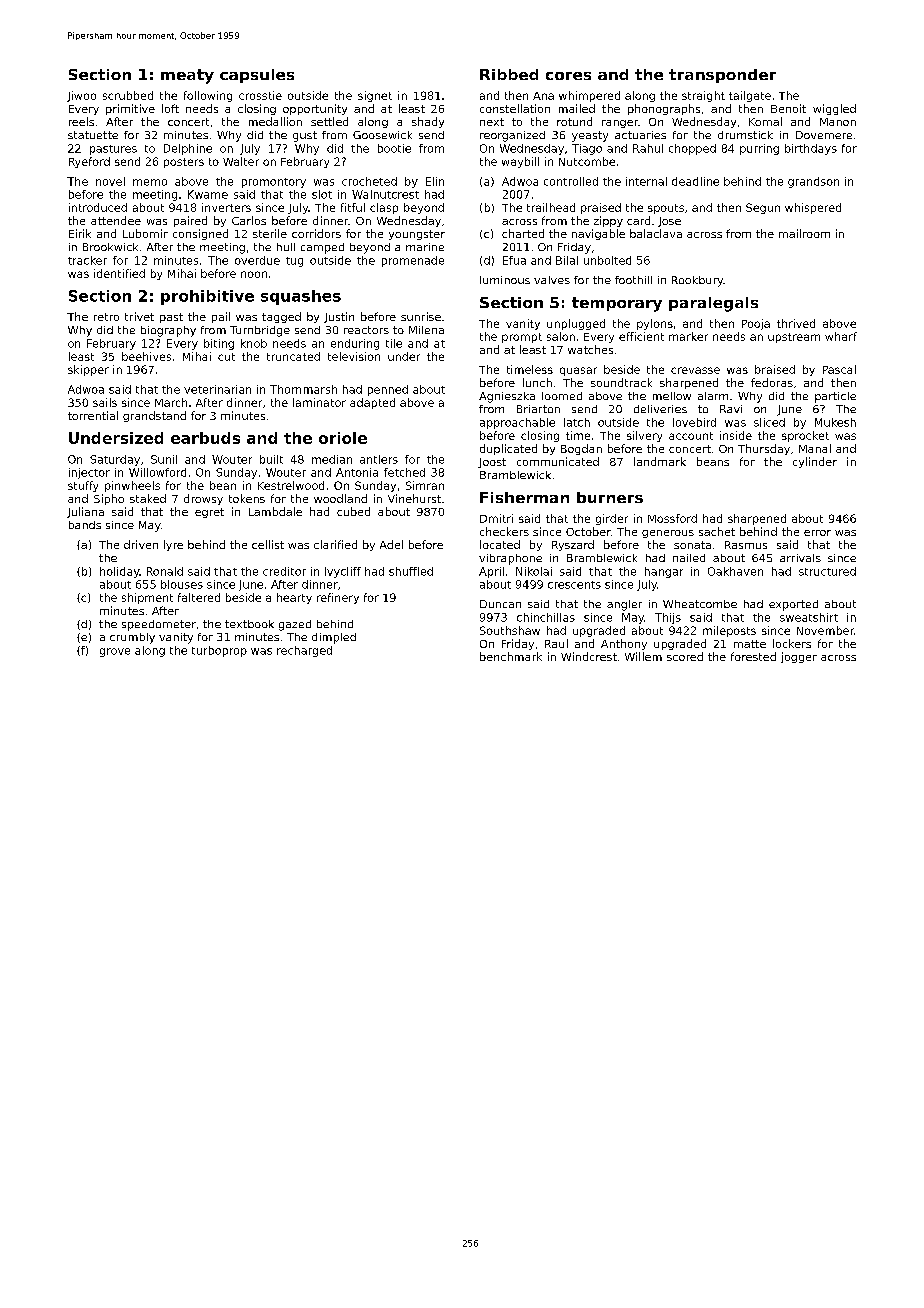  Describe the element at coordinates (271, 459) in the document. I see `built` at that location.
